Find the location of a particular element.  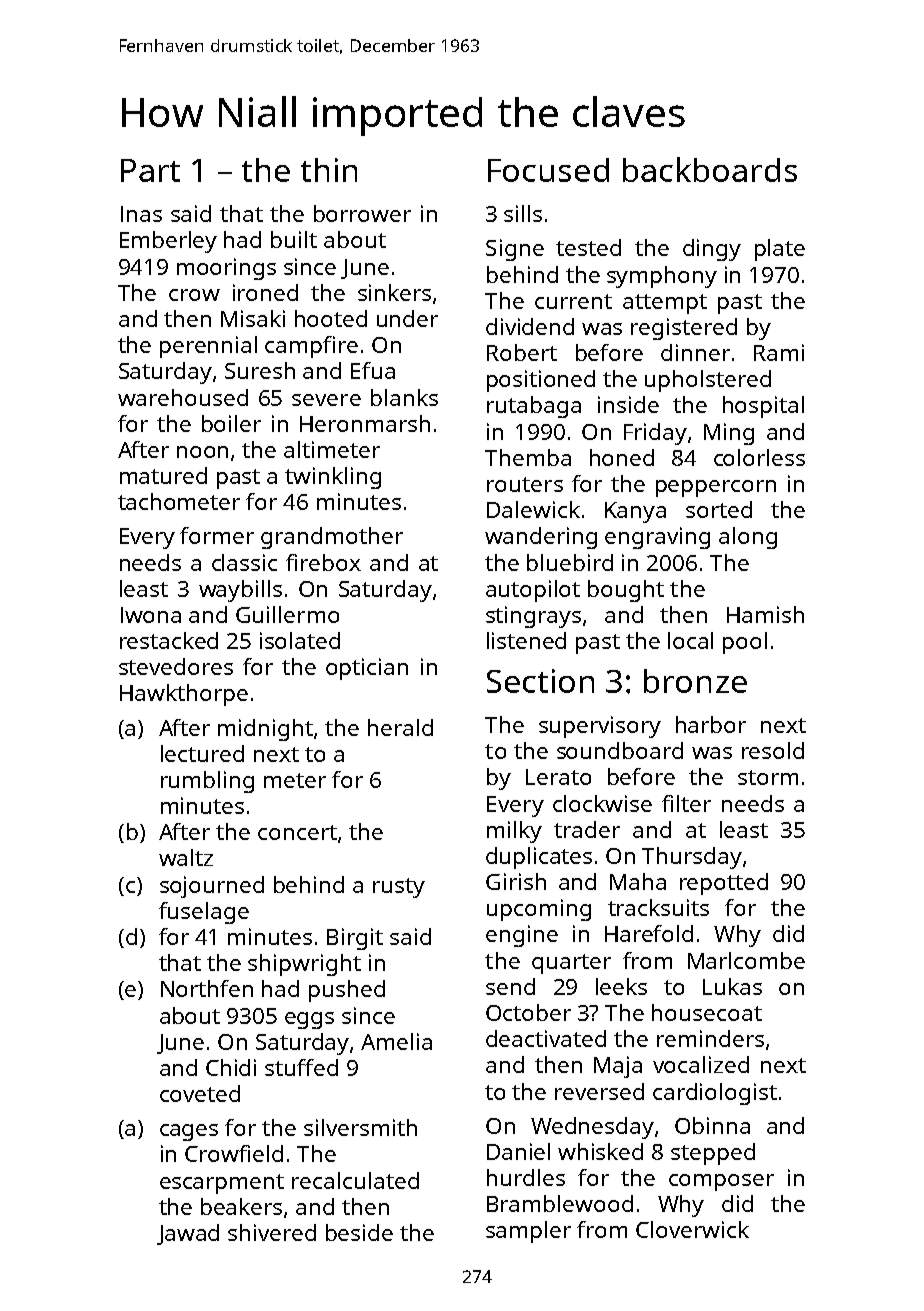

Daniel is located at coordinates (518, 1151).
